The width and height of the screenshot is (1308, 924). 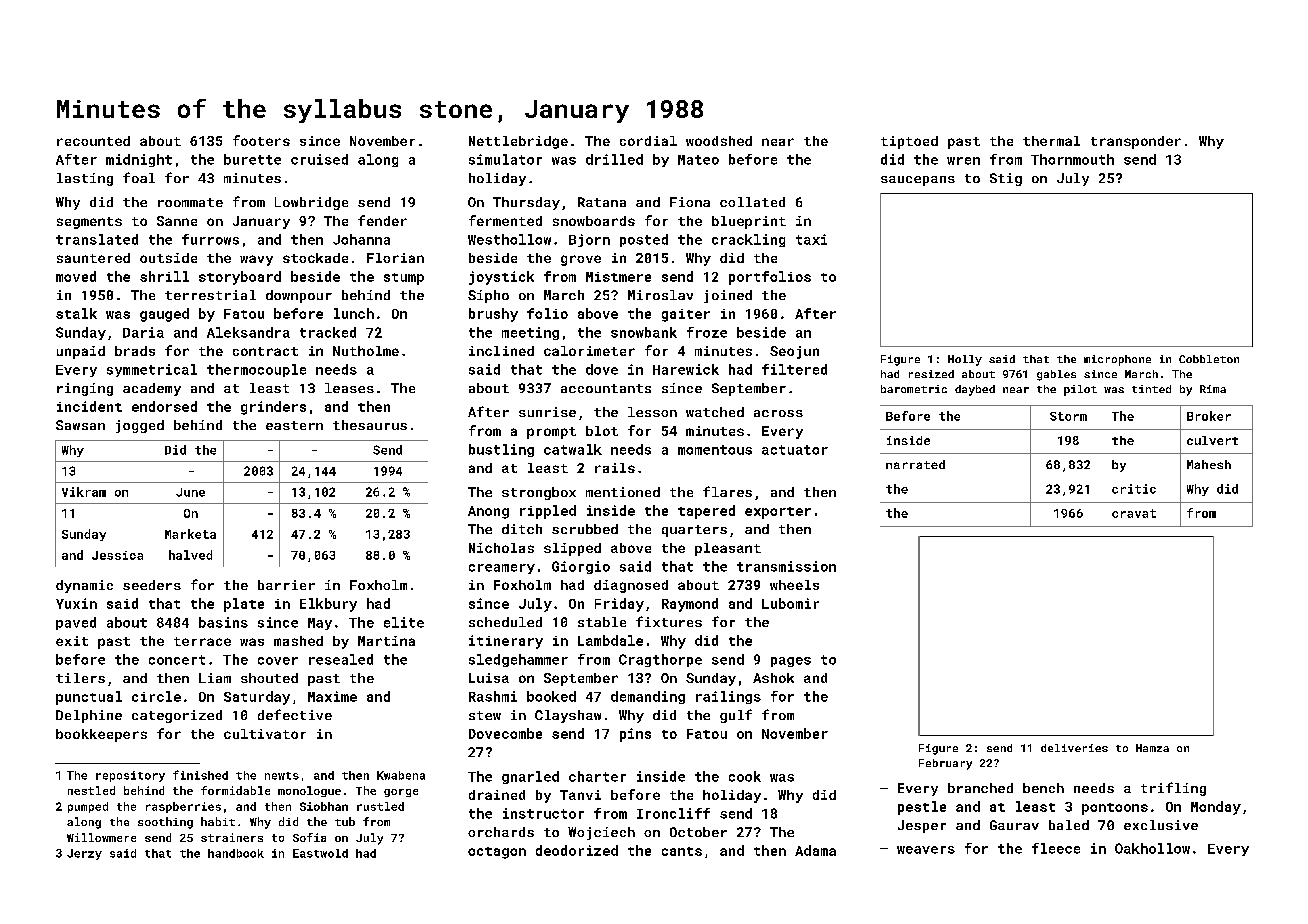 I want to click on transmission, so click(x=786, y=566).
